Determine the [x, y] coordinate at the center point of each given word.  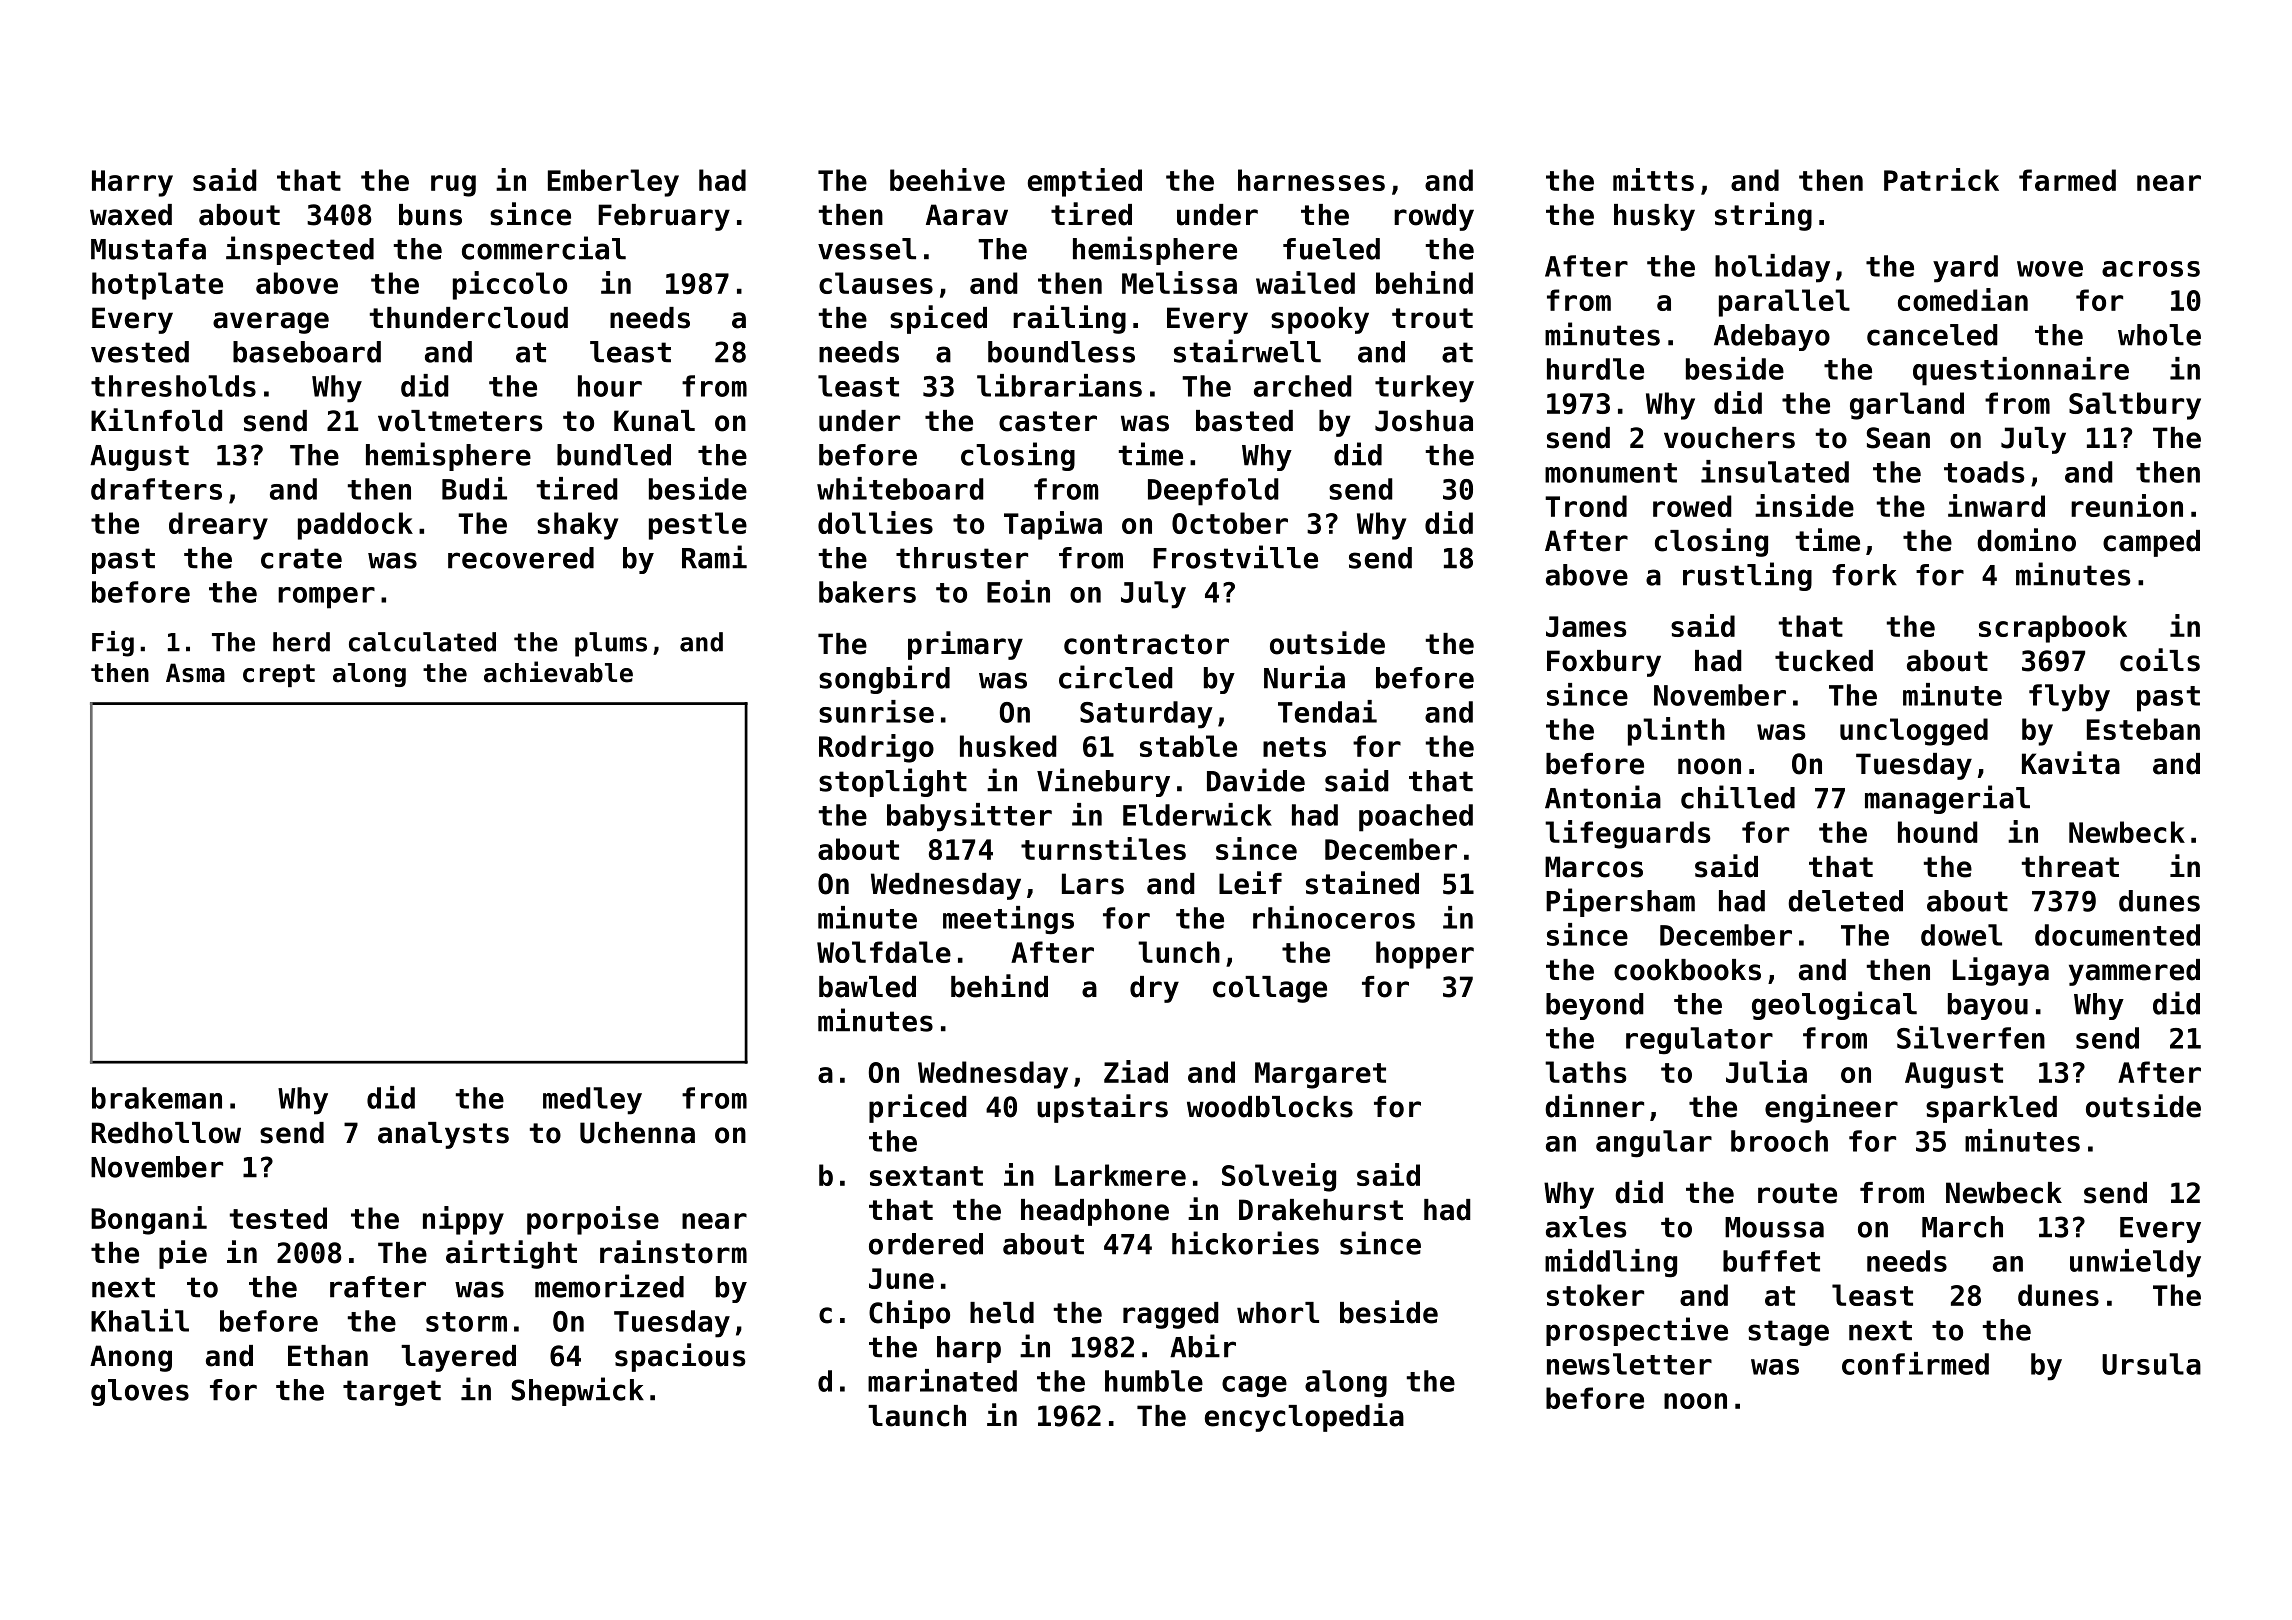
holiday [1772, 268]
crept [279, 675]
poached [1416, 818]
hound [1938, 832]
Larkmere [1120, 1175]
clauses [876, 283]
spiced [938, 319]
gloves [140, 1392]
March [1962, 1227]
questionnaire [2021, 371]
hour [610, 386]
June [901, 1278]
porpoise [593, 1220]
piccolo [510, 285]
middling [1611, 1263]
